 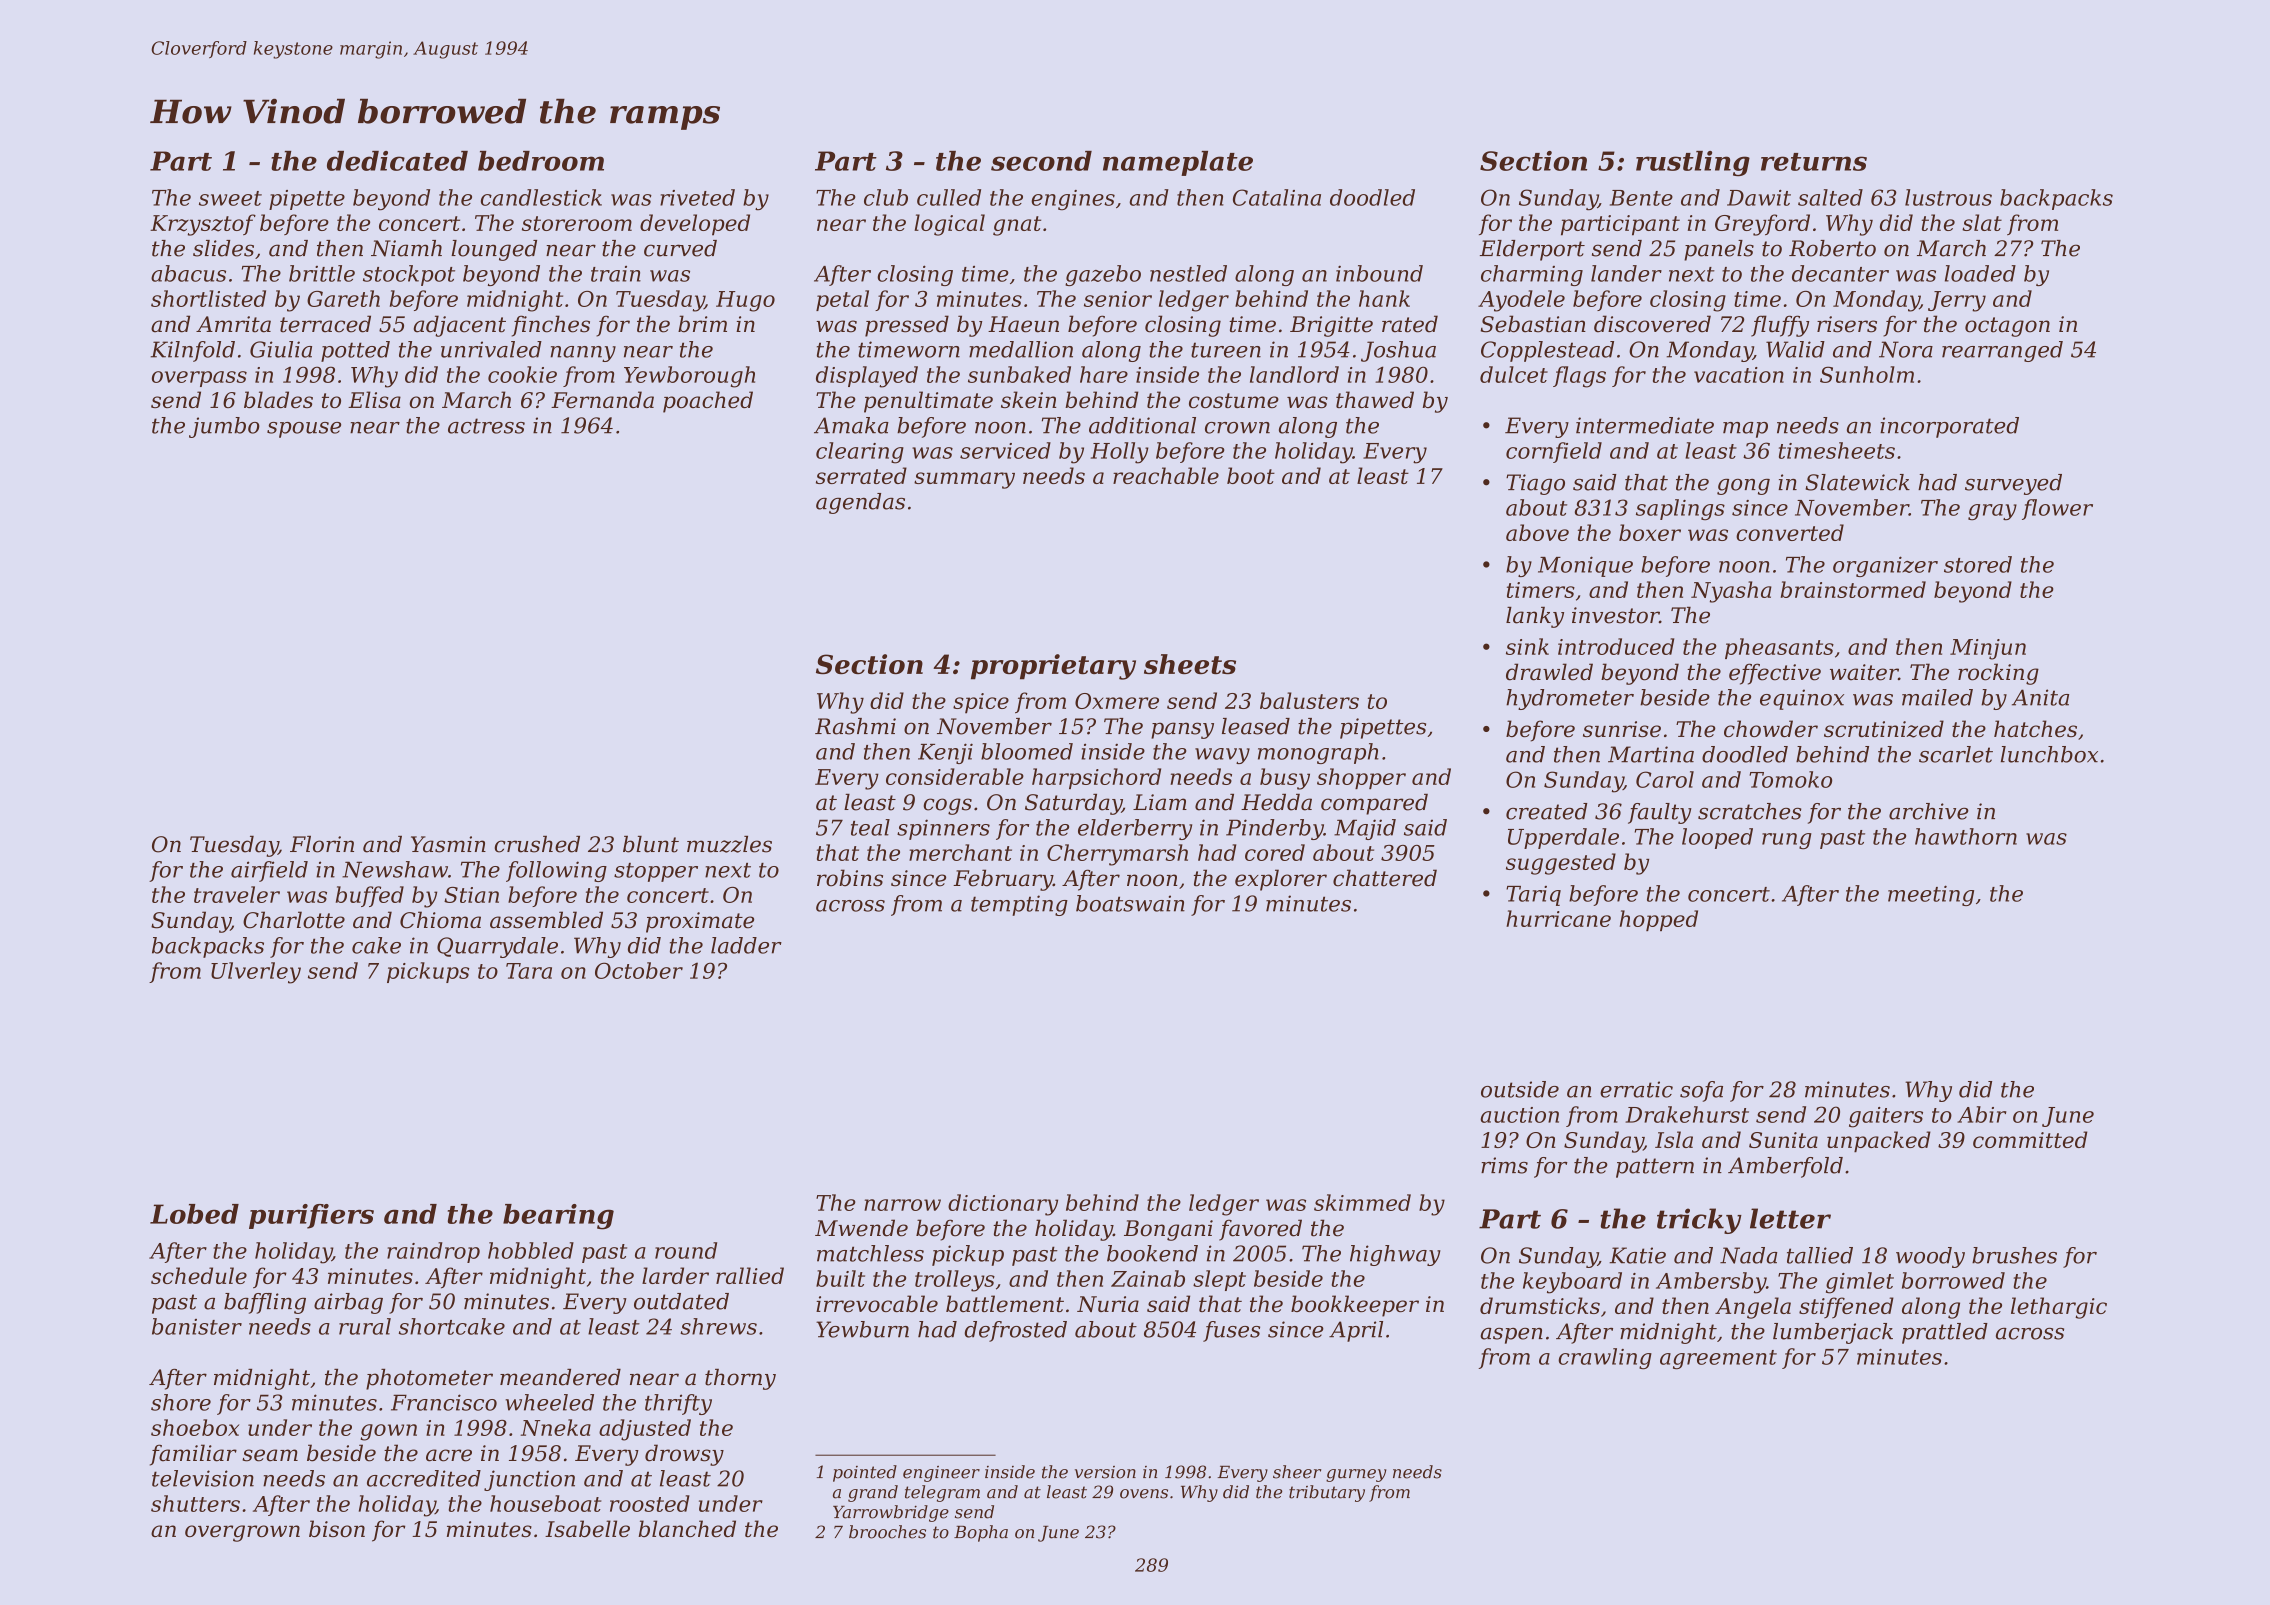 I want to click on Charlotte, so click(x=294, y=920).
